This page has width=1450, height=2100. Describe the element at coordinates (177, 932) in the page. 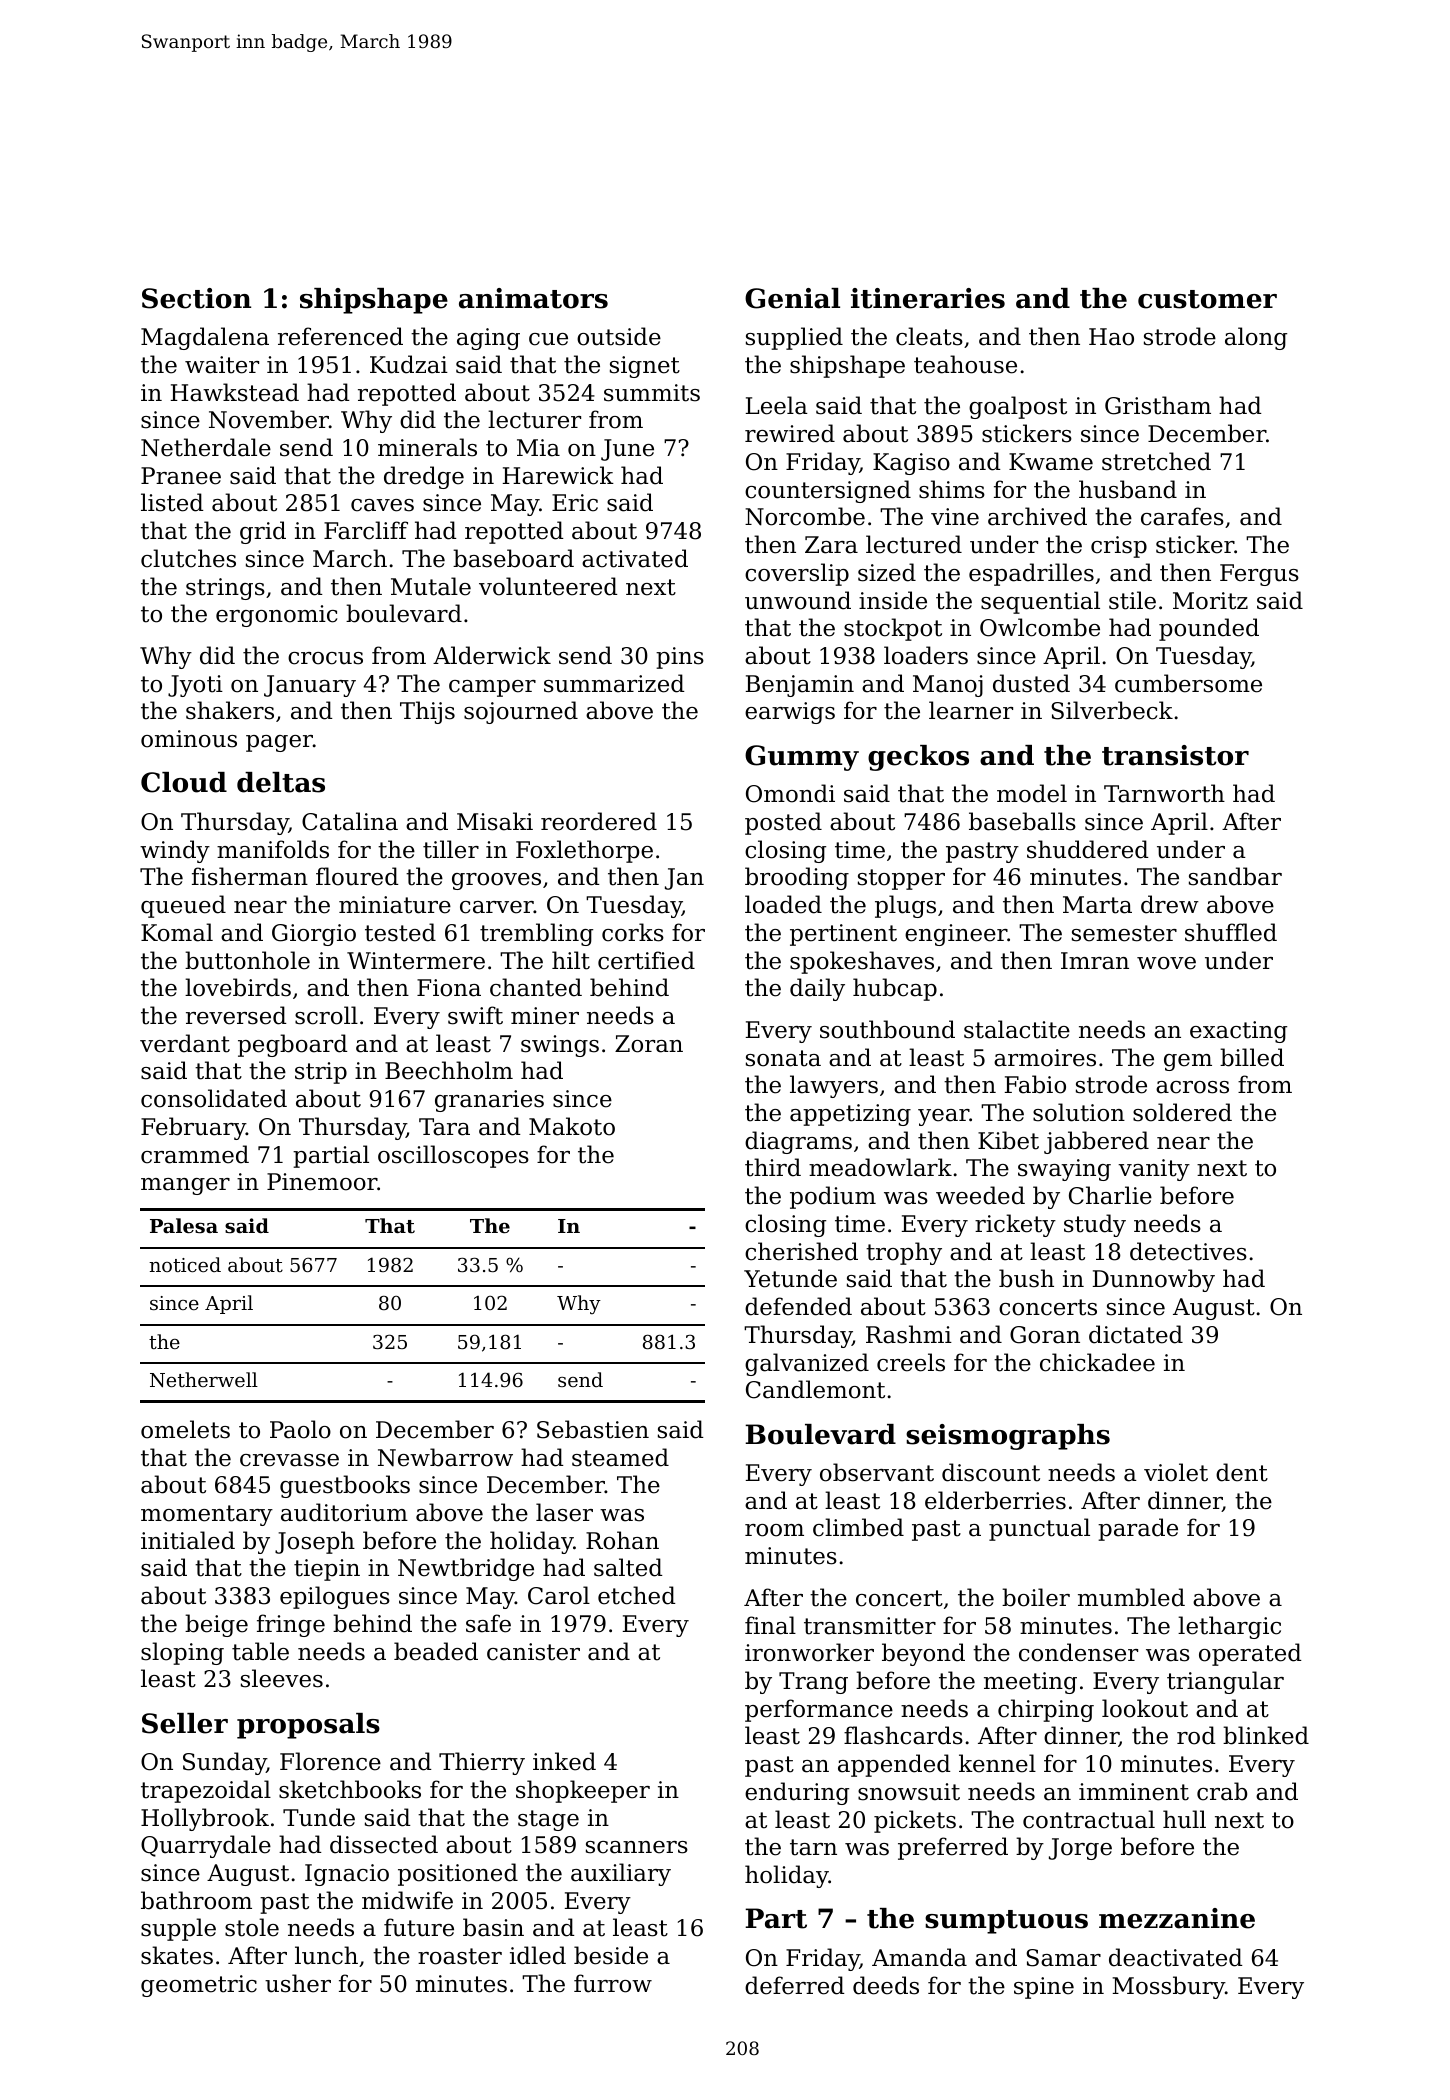

I see `Komal` at that location.
